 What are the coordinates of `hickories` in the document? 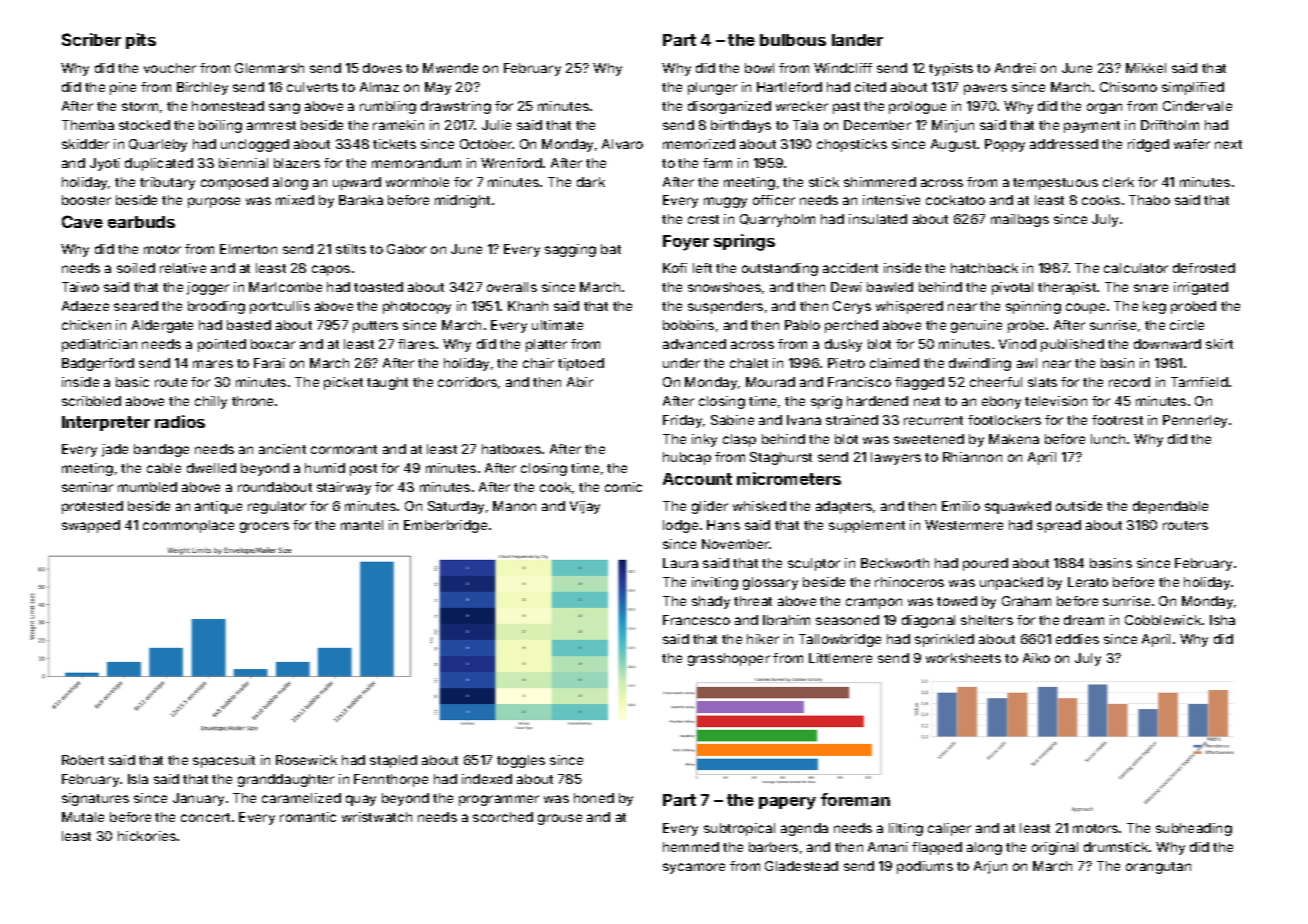 It's located at (147, 836).
